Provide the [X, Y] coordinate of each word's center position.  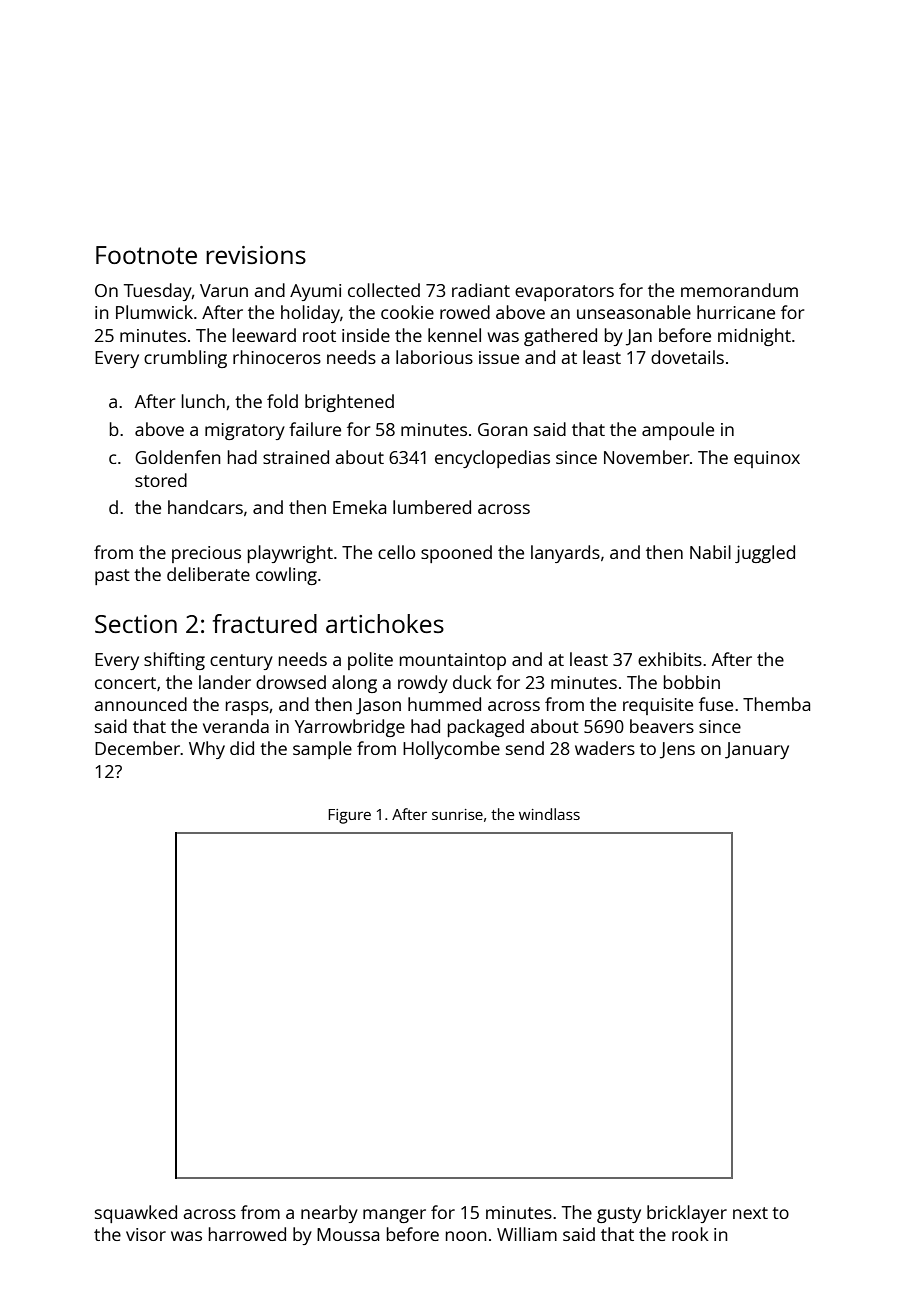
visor [146, 1234]
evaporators [564, 293]
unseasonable [634, 312]
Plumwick [154, 312]
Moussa [348, 1234]
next [750, 1213]
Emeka [359, 507]
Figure [349, 816]
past [112, 577]
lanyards [565, 554]
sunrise [457, 814]
